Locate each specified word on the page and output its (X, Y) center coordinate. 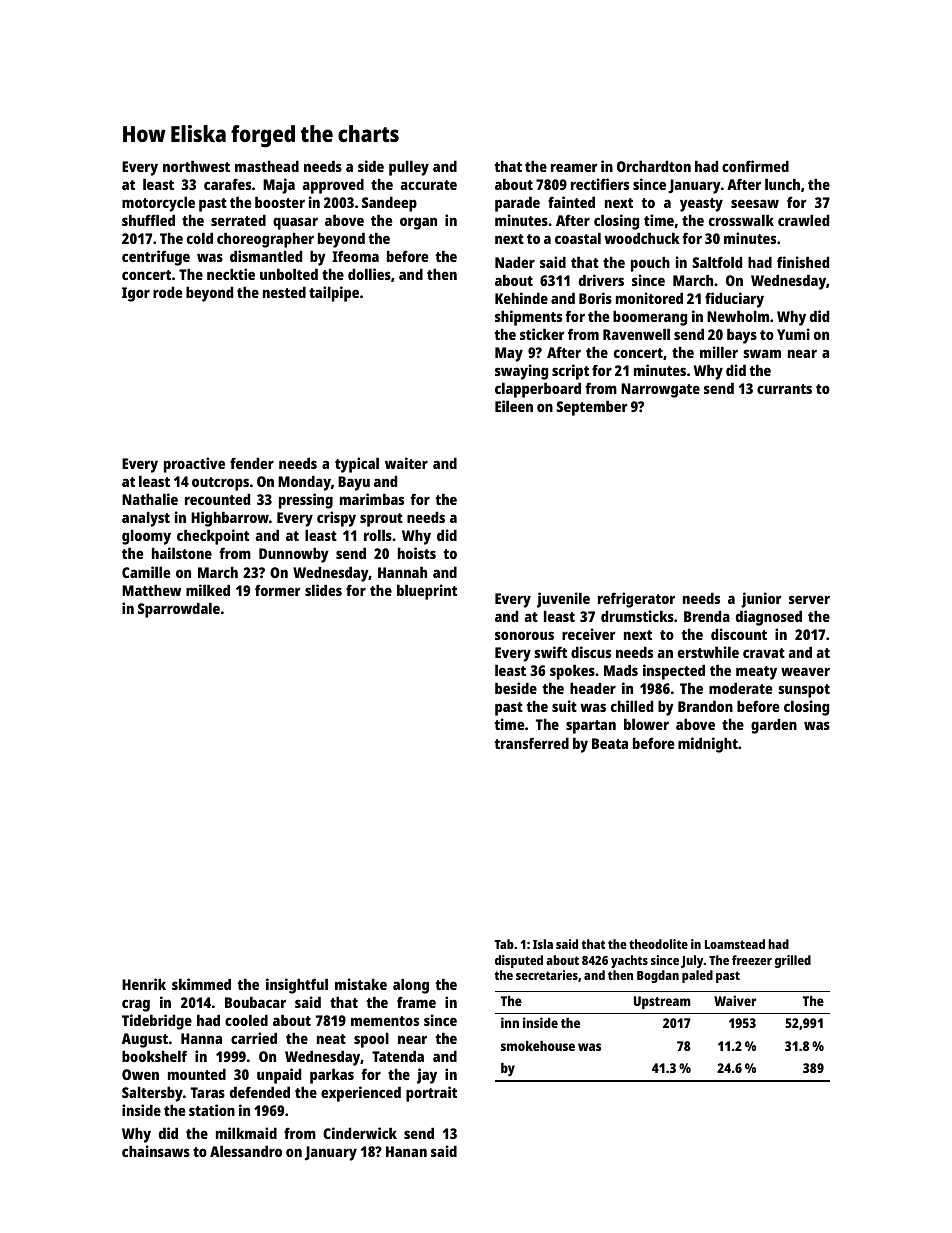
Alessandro (246, 1151)
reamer (574, 167)
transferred (531, 743)
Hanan (406, 1151)
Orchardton (654, 166)
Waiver (735, 1000)
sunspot (804, 691)
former (278, 590)
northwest (196, 166)
